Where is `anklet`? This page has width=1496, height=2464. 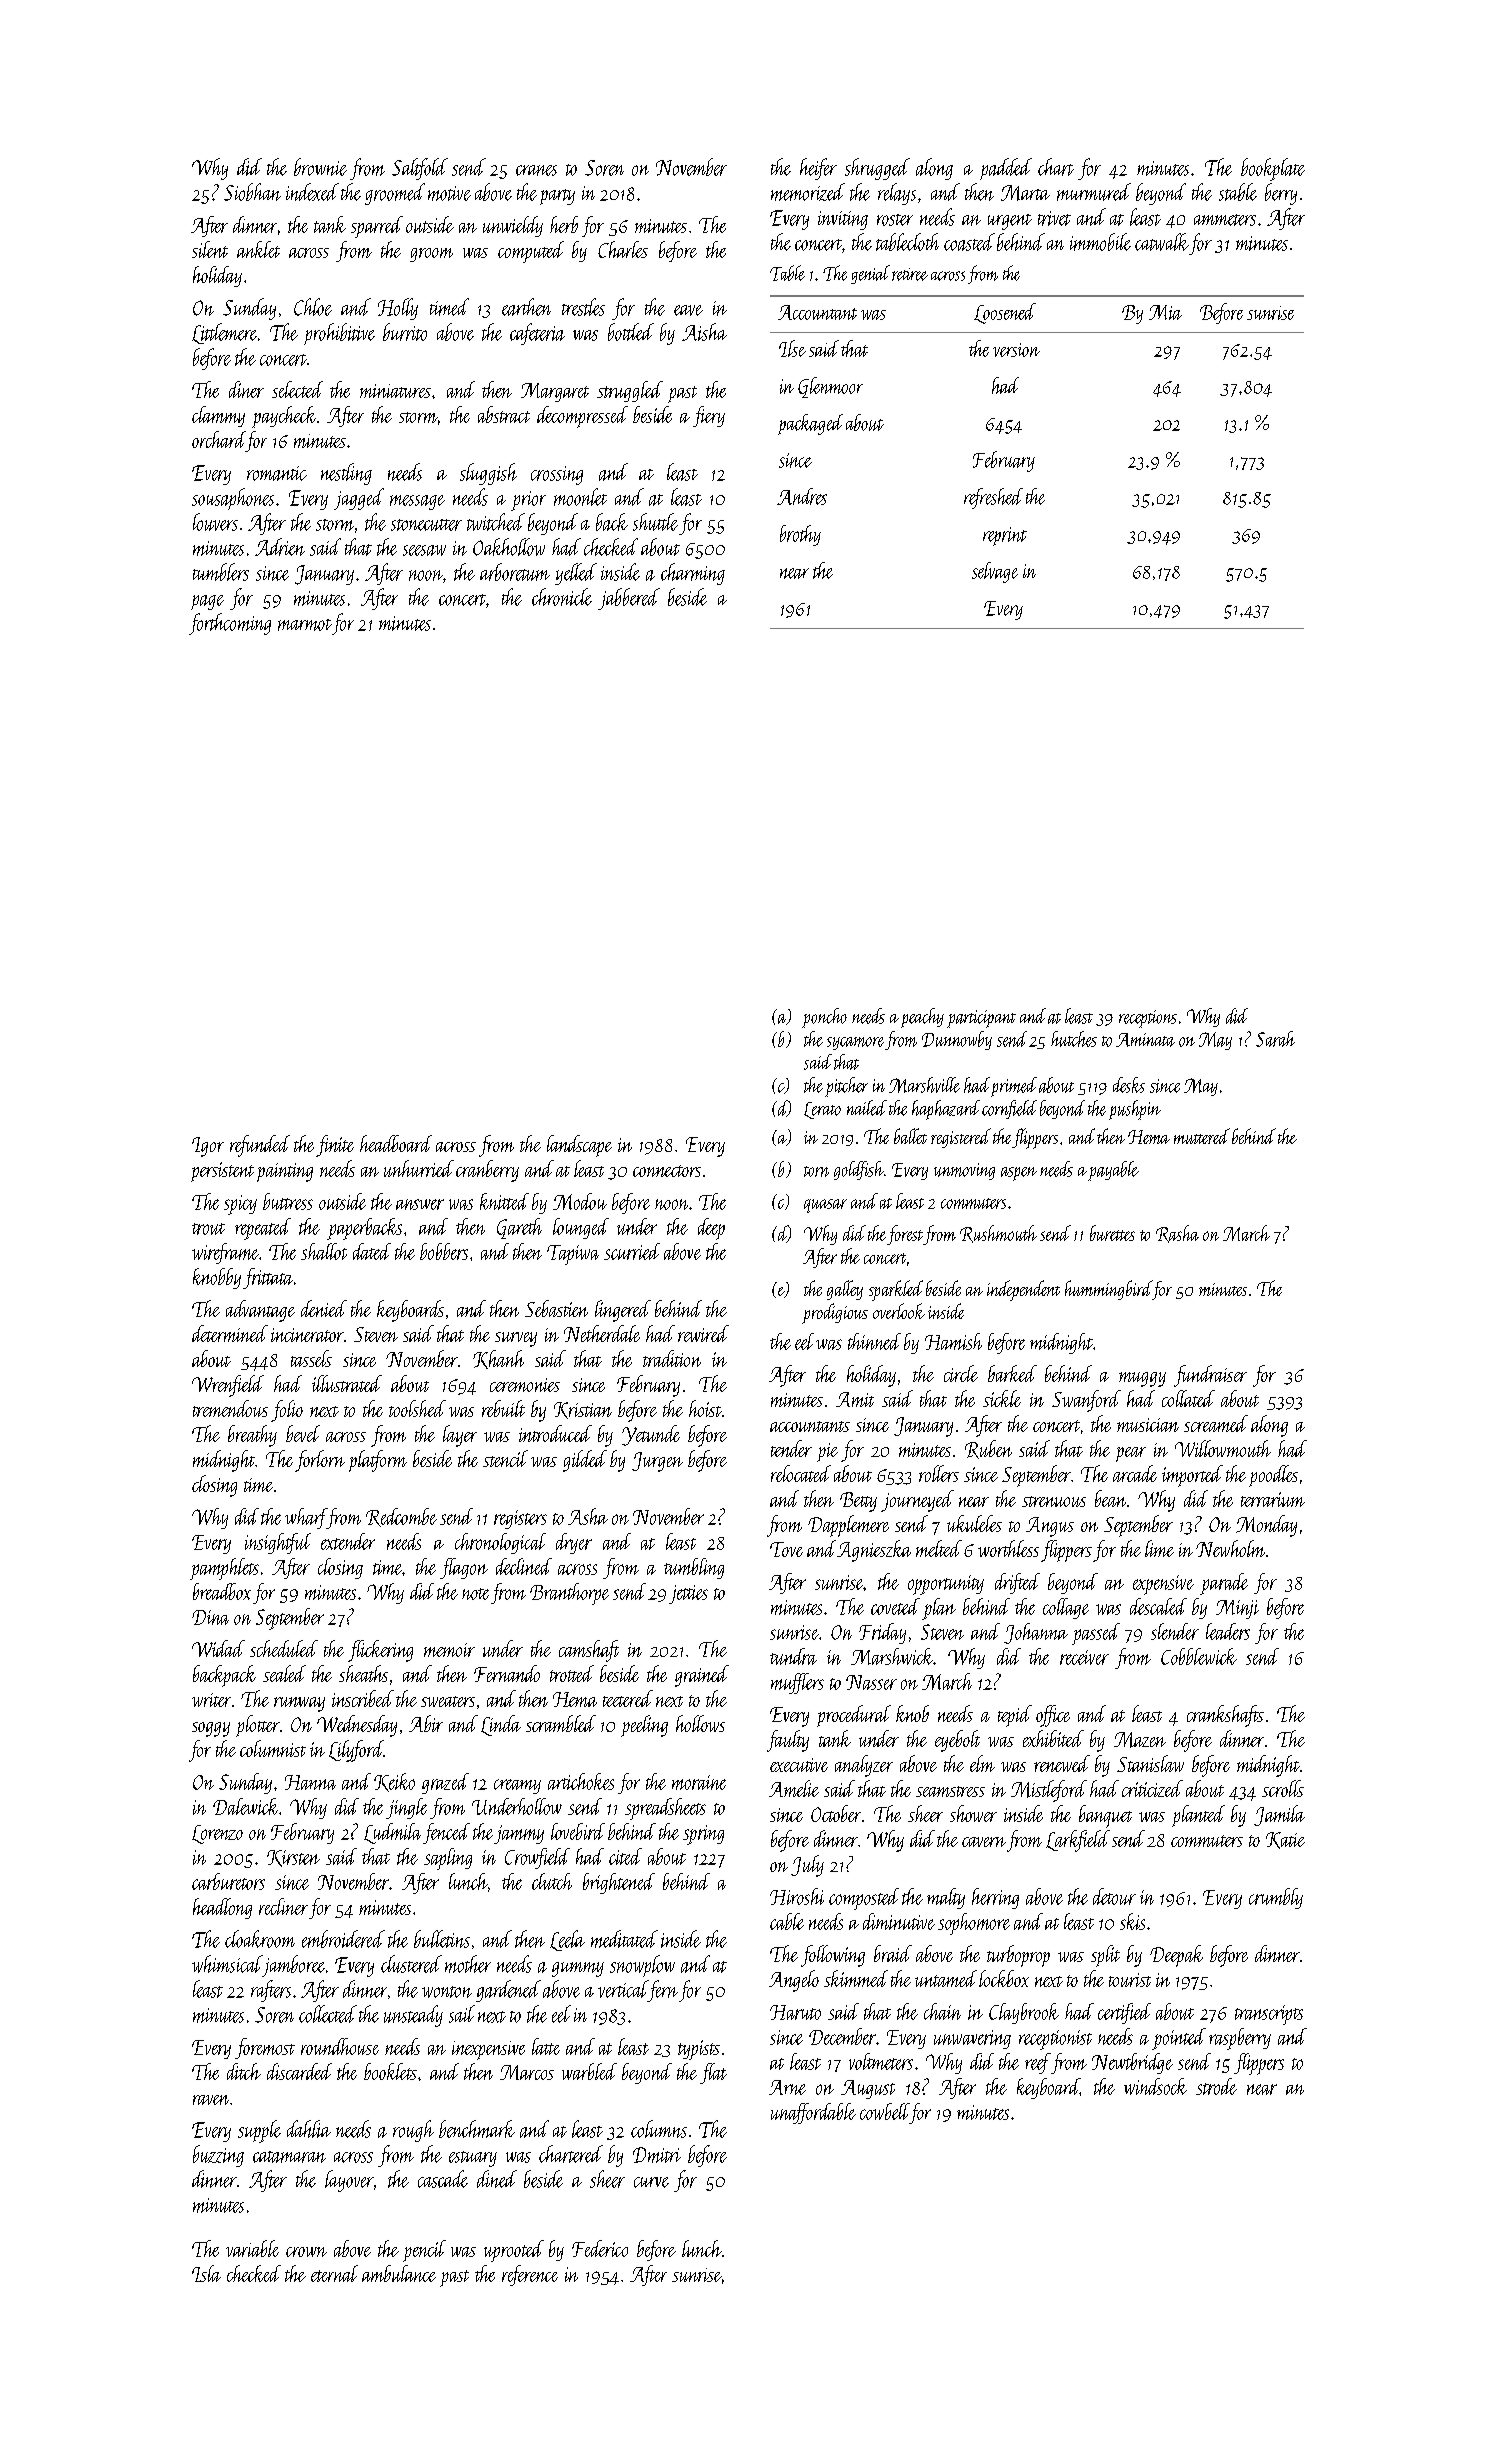
anklet is located at coordinates (258, 249).
